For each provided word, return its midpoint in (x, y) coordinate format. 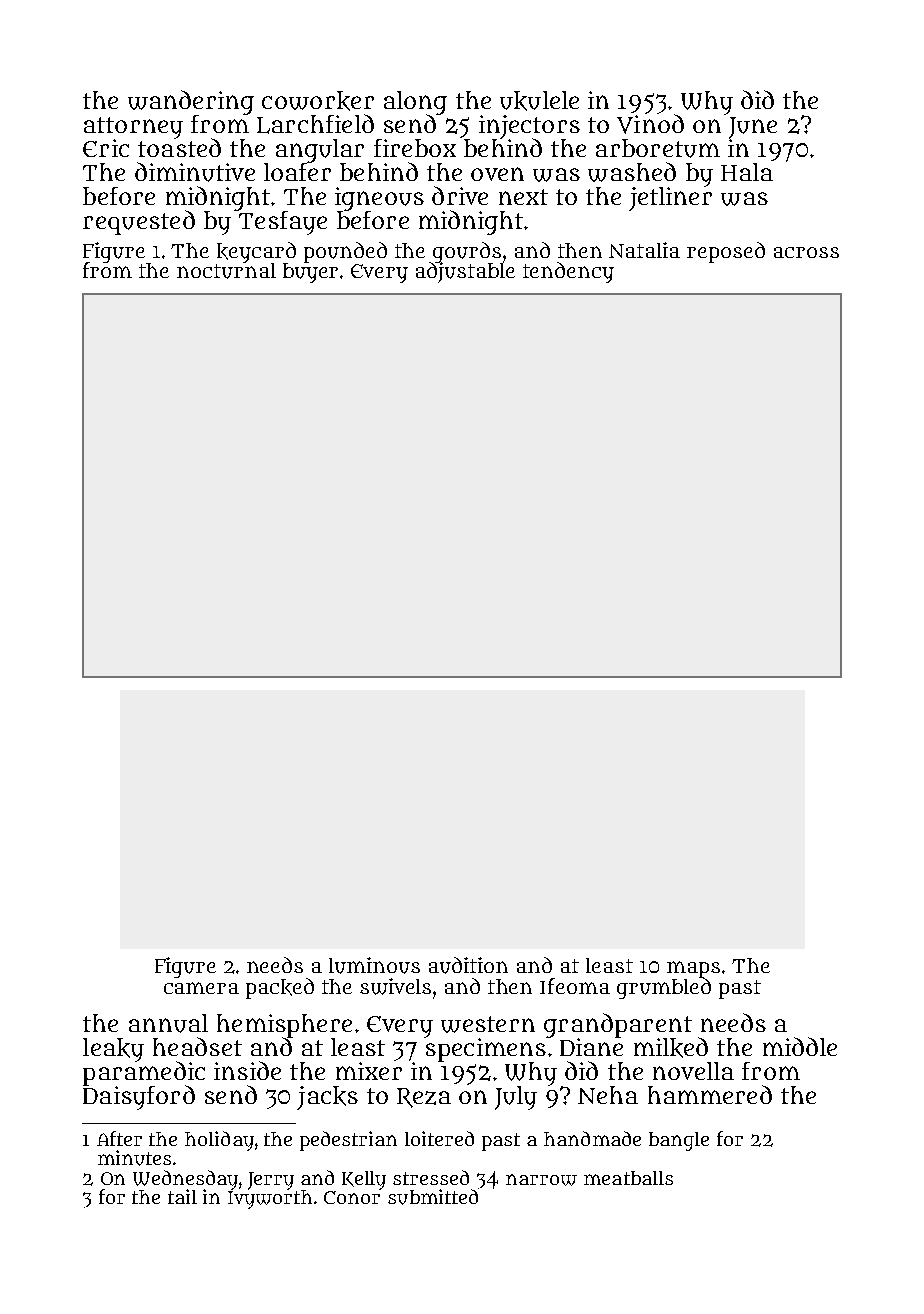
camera (201, 988)
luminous (374, 965)
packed (280, 988)
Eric (106, 148)
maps (693, 969)
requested (139, 222)
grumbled (664, 988)
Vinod (650, 124)
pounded (345, 252)
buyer (310, 273)
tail (182, 1196)
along (415, 103)
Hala (747, 172)
